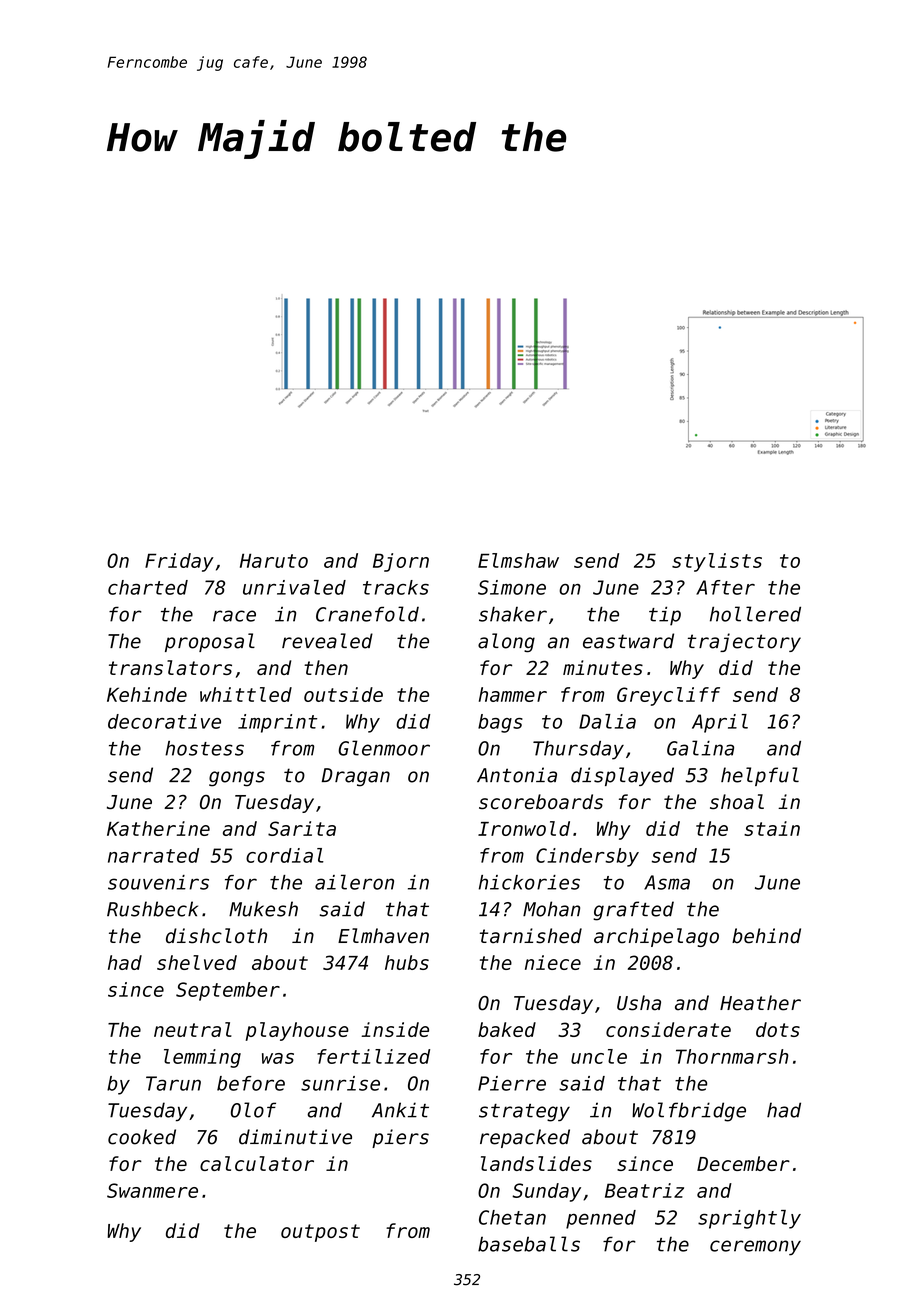 This document has width=908, height=1316. What do you see at coordinates (553, 962) in the document?
I see `niece` at bounding box center [553, 962].
